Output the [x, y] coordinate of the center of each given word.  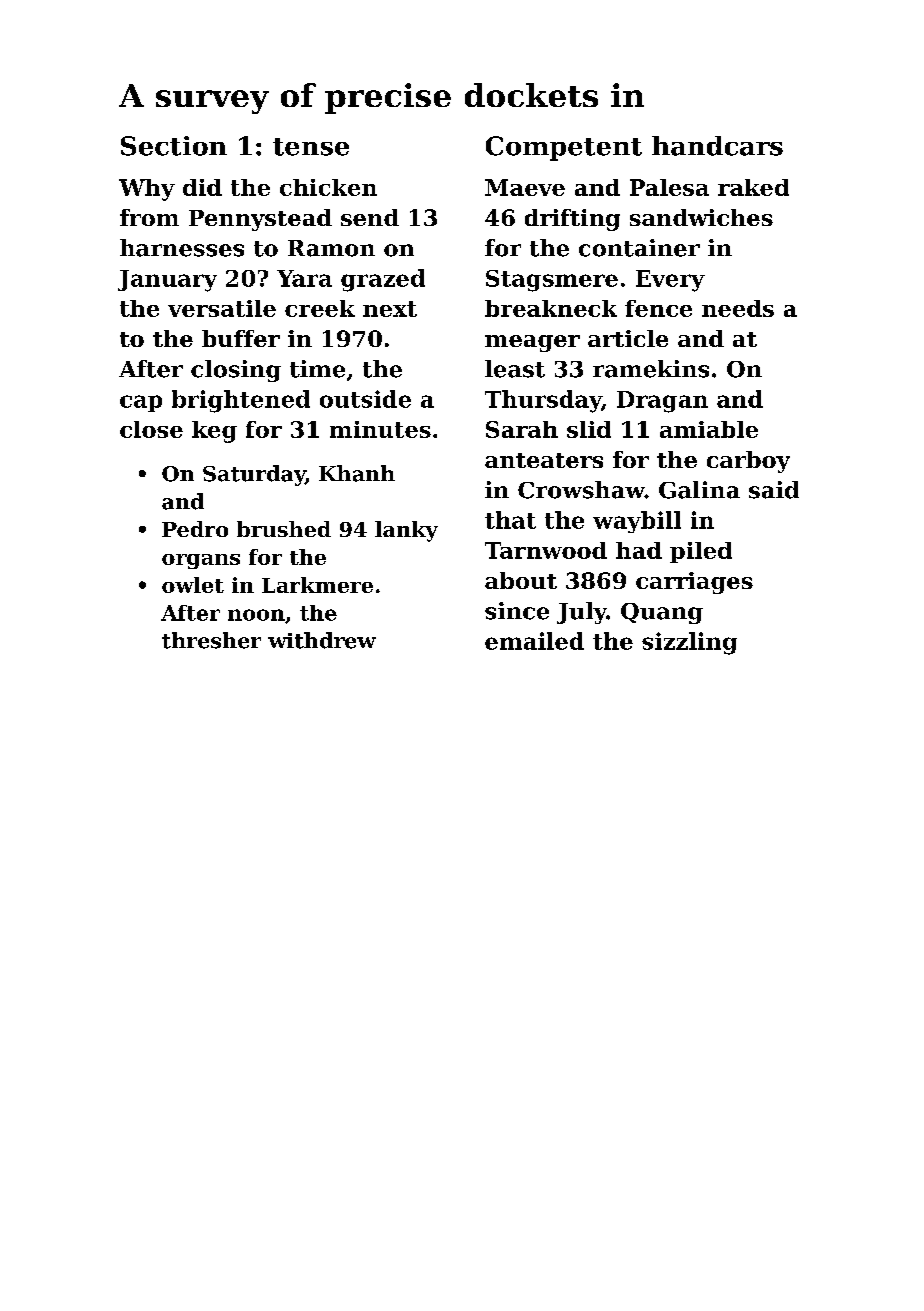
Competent [564, 148]
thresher [211, 640]
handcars [717, 146]
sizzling [689, 643]
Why [147, 190]
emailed [534, 641]
